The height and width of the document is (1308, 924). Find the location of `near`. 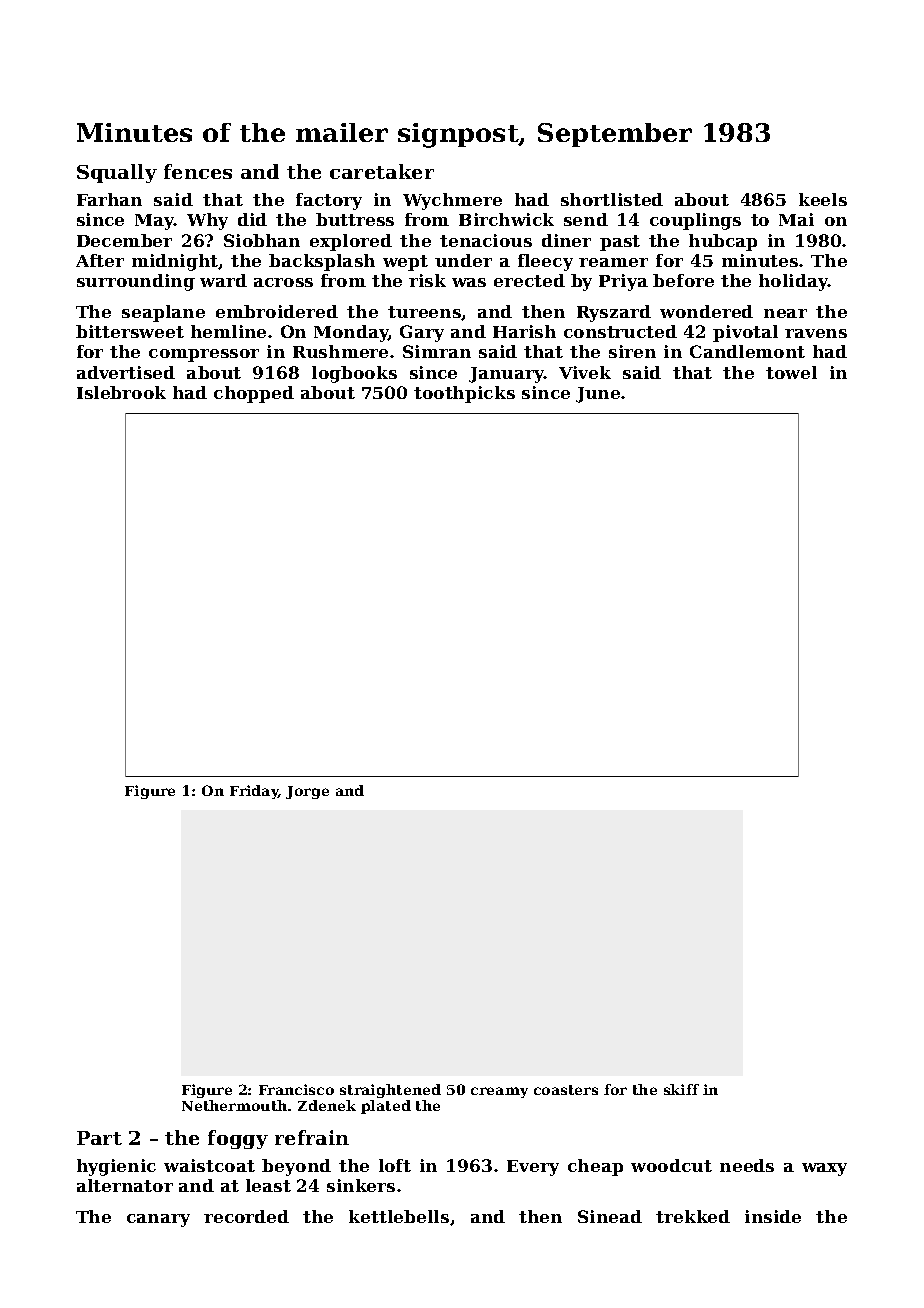

near is located at coordinates (785, 313).
